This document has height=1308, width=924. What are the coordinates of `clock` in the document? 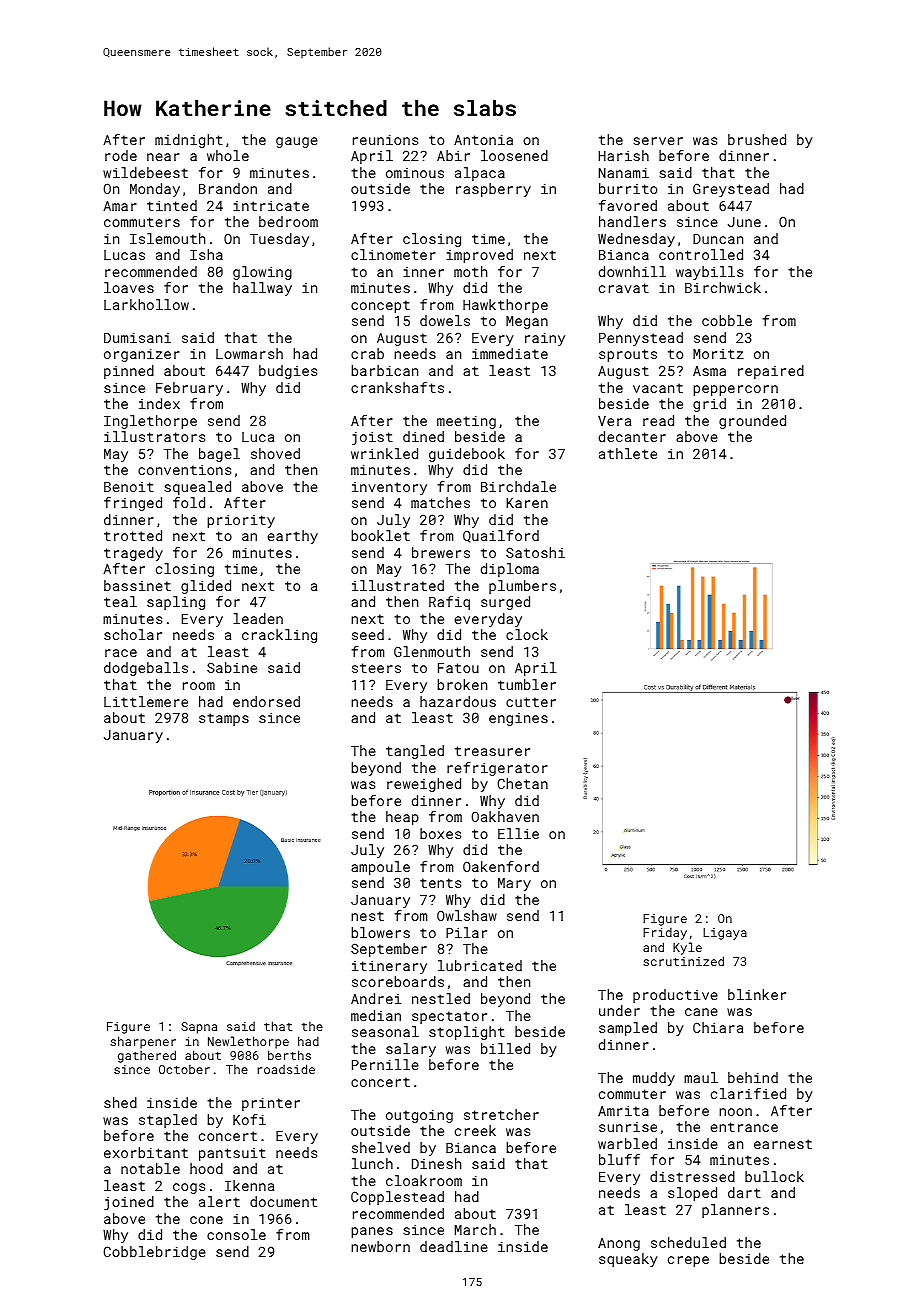 It's located at (527, 634).
